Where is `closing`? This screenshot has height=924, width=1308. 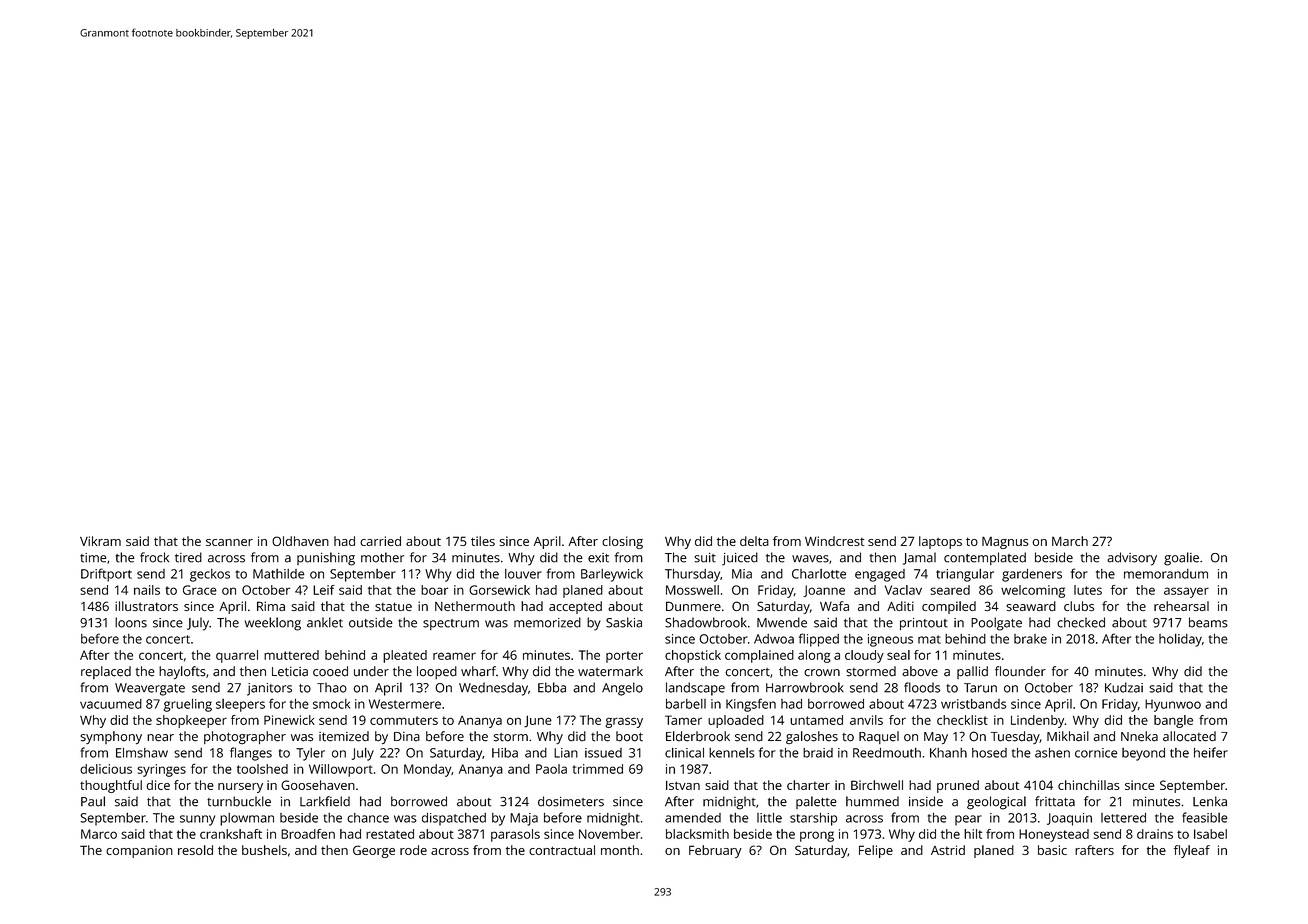 closing is located at coordinates (622, 542).
